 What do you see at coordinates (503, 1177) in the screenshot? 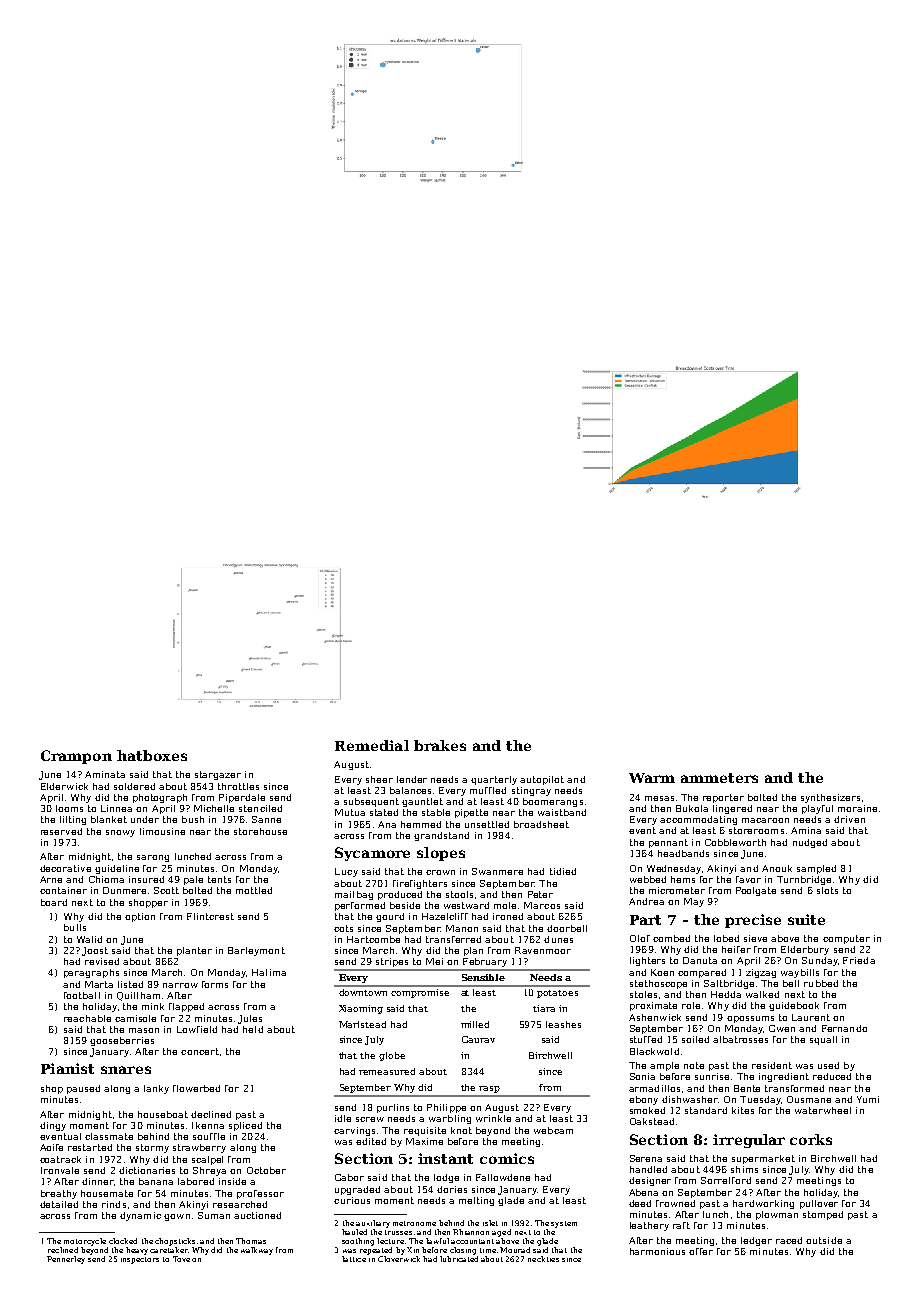
I see `Fallowdene` at bounding box center [503, 1177].
